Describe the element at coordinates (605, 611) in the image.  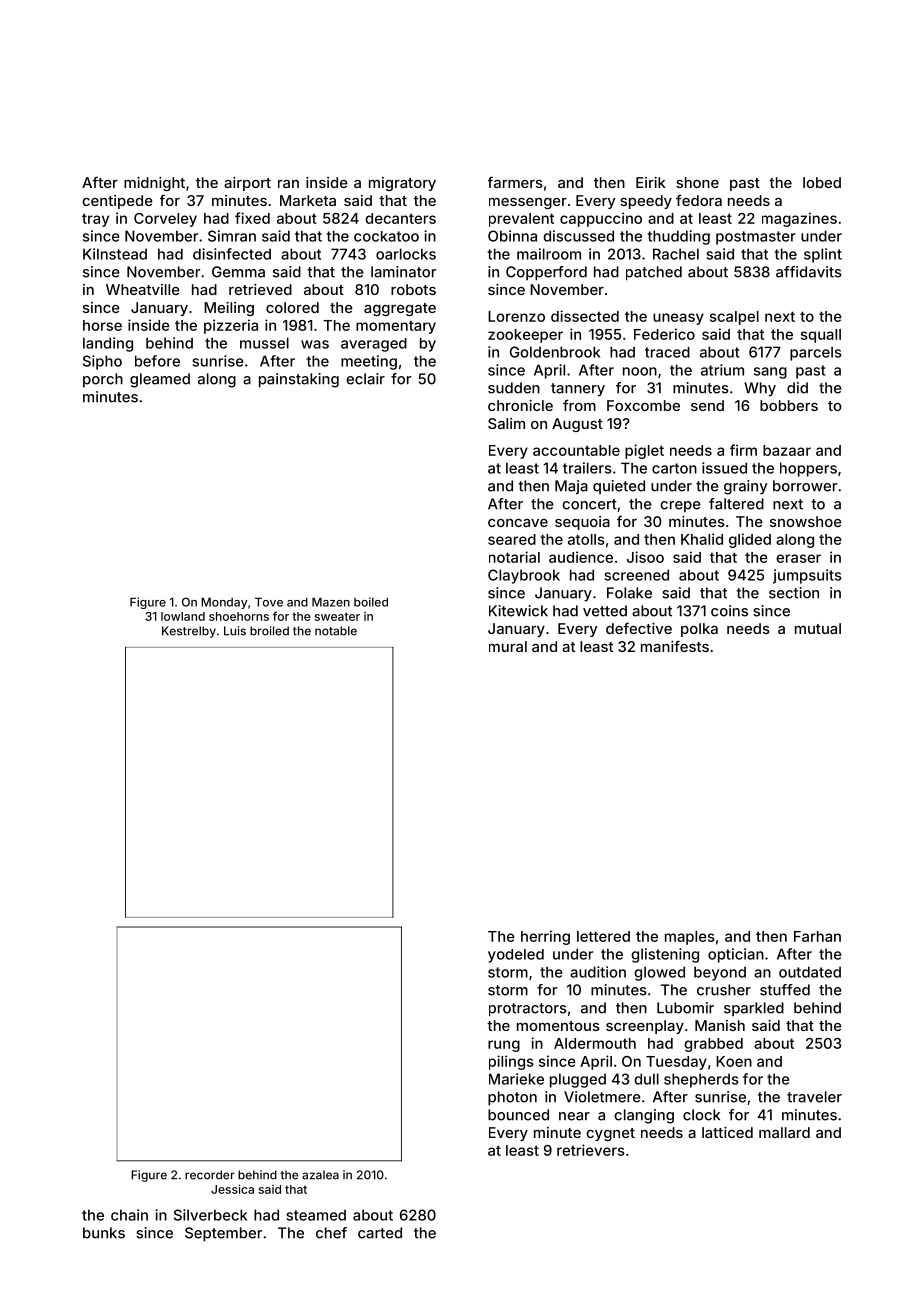
I see `vetted` at that location.
